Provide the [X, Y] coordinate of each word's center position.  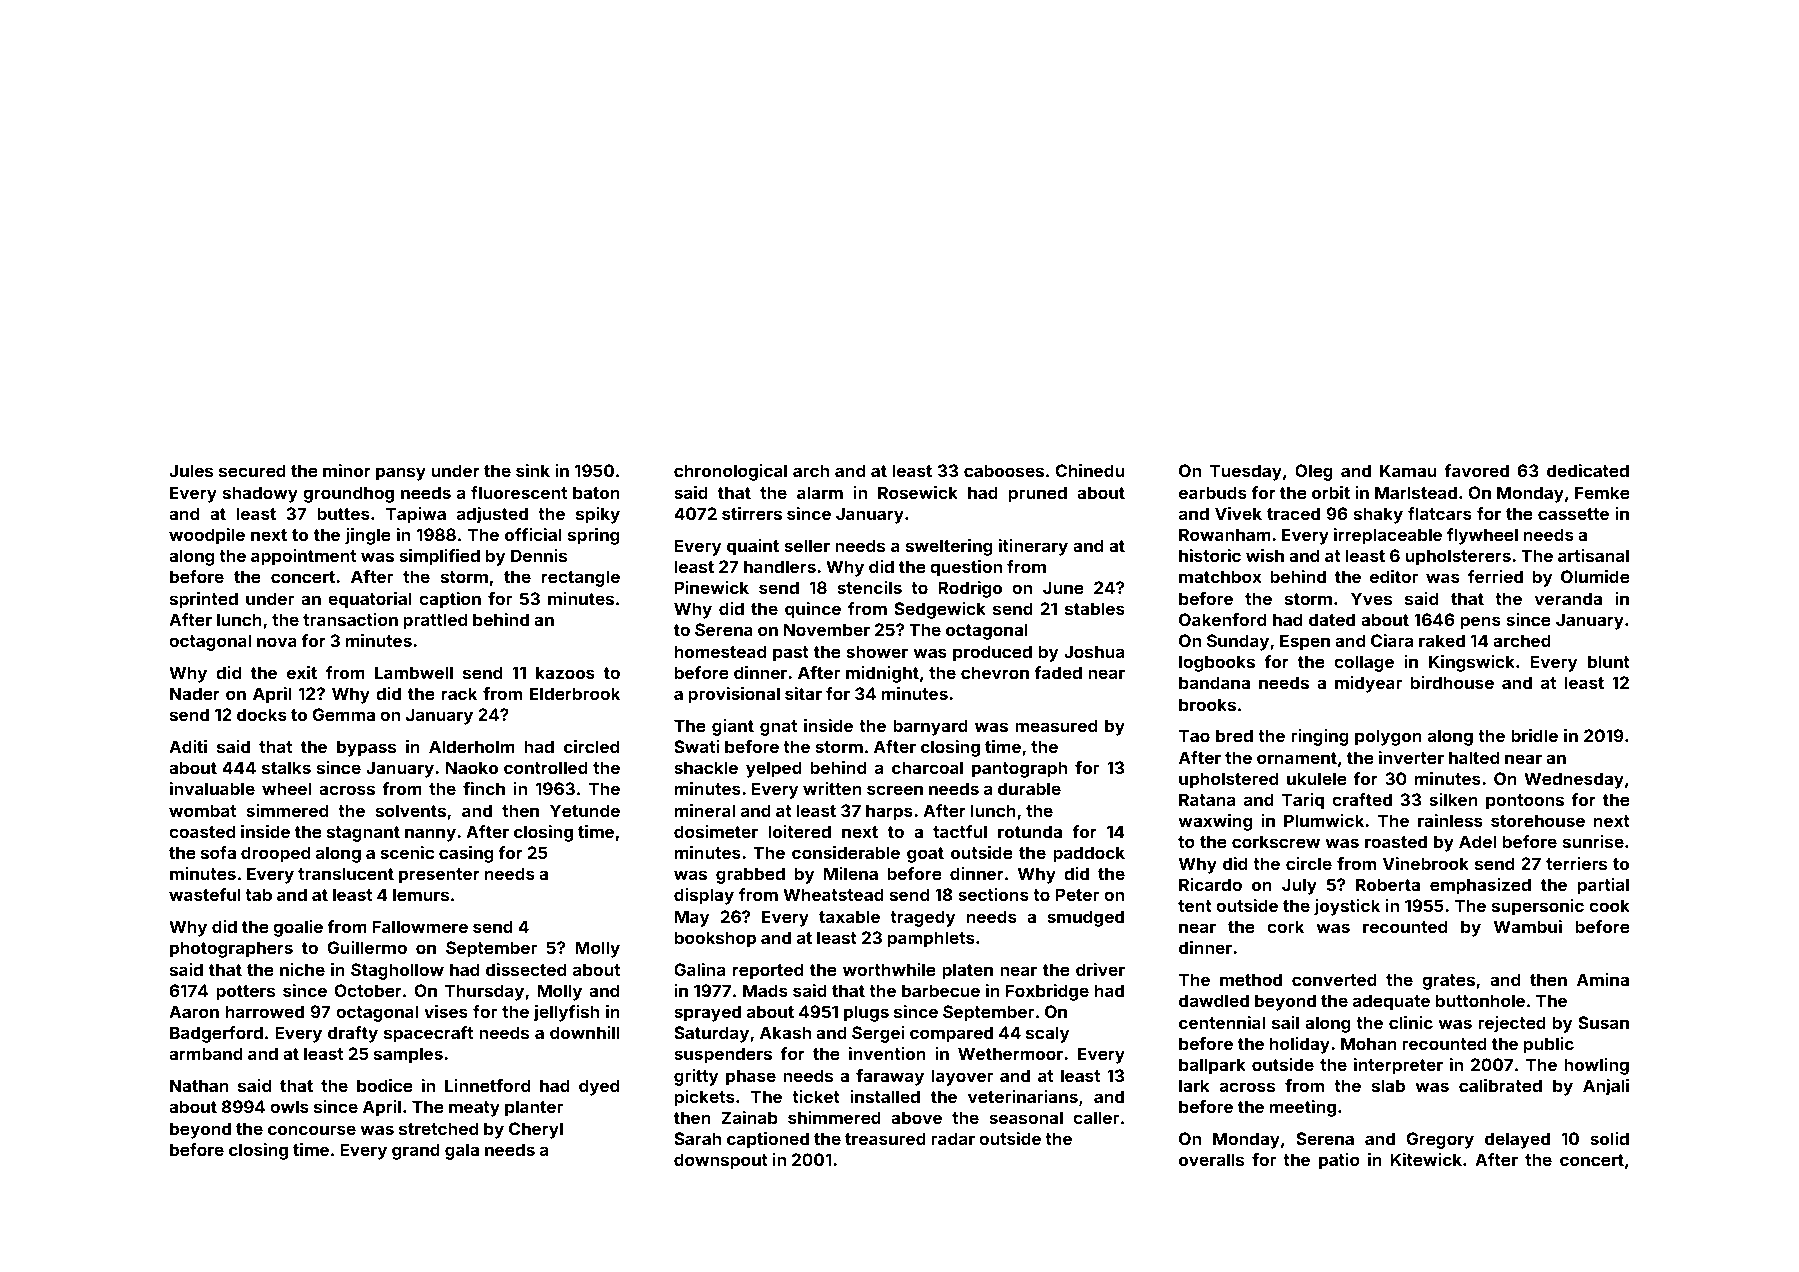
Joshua [1094, 651]
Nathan [199, 1085]
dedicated [1588, 470]
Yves [1371, 598]
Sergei [878, 1034]
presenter [439, 876]
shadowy [260, 494]
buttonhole [1480, 1000]
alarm [820, 492]
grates [1448, 982]
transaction [350, 619]
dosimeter [716, 831]
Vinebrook [1426, 863]
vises [446, 1011]
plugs [866, 1013]
